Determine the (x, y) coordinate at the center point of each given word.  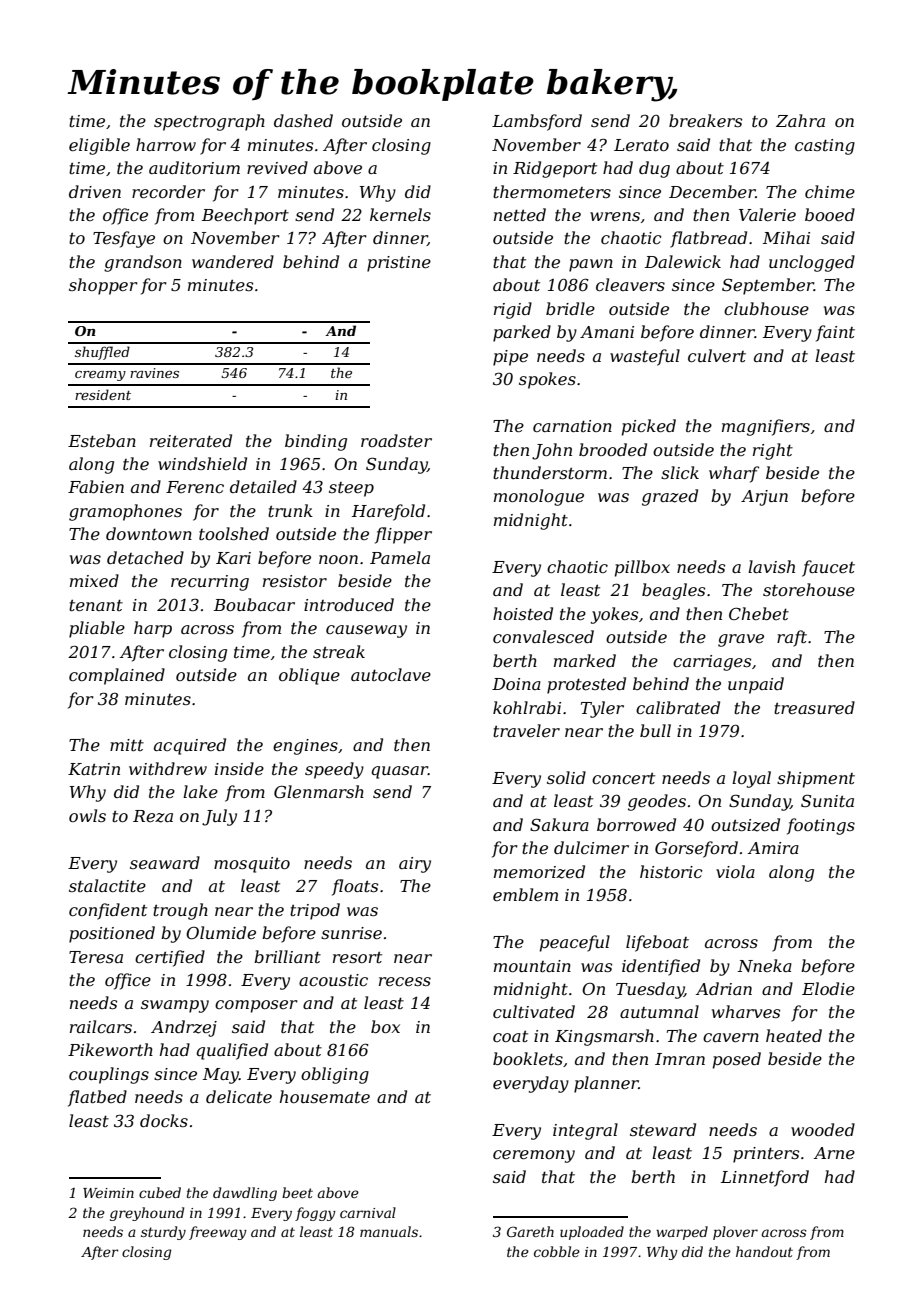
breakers (705, 120)
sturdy (163, 1233)
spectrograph (209, 122)
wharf (734, 474)
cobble (557, 1251)
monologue (539, 497)
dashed (303, 120)
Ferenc (195, 487)
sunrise (351, 933)
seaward (165, 862)
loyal (751, 779)
